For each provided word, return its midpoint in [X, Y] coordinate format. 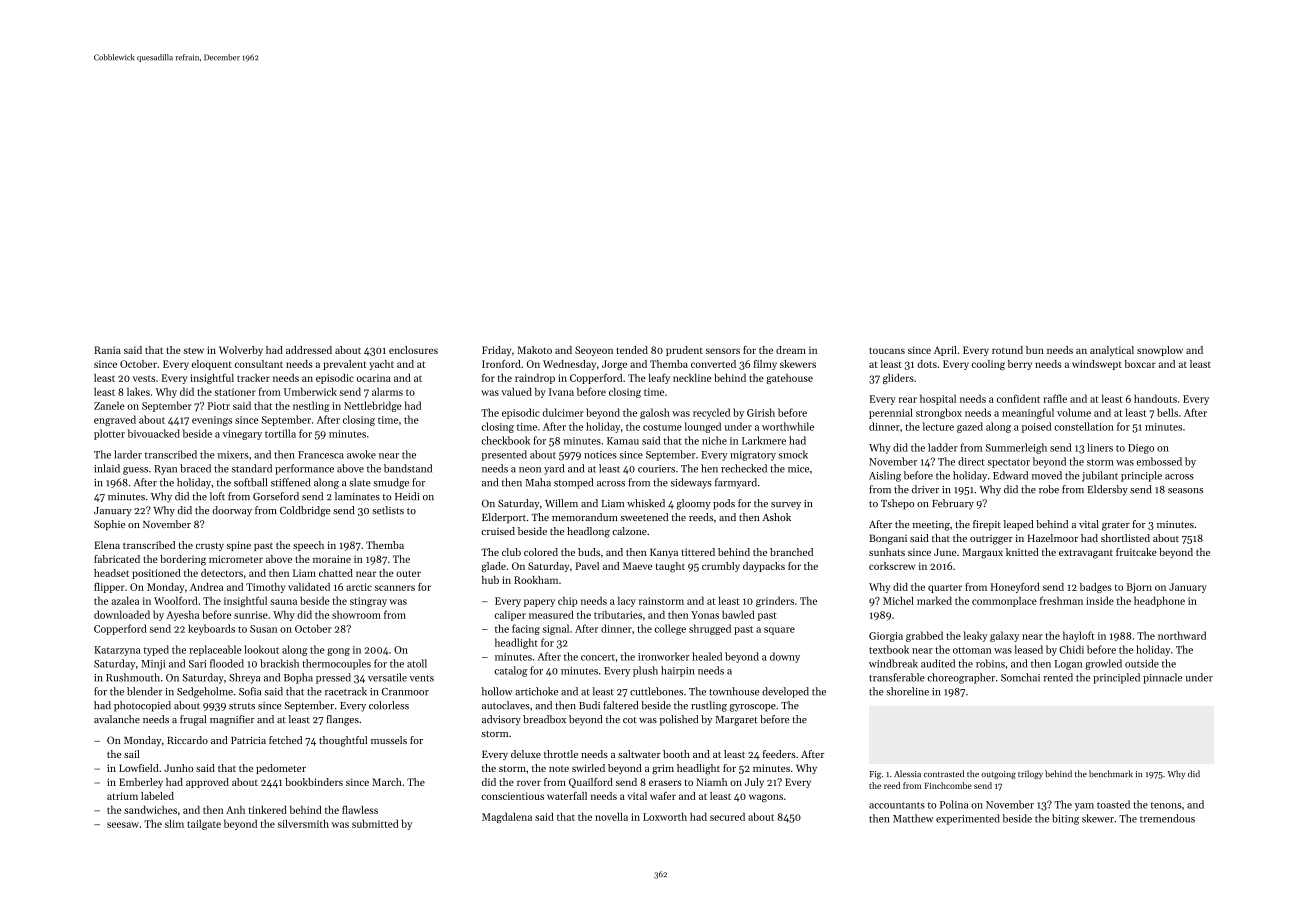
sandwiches [150, 810]
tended [632, 350]
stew [194, 350]
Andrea [206, 587]
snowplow [1160, 351]
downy [785, 657]
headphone [1159, 601]
